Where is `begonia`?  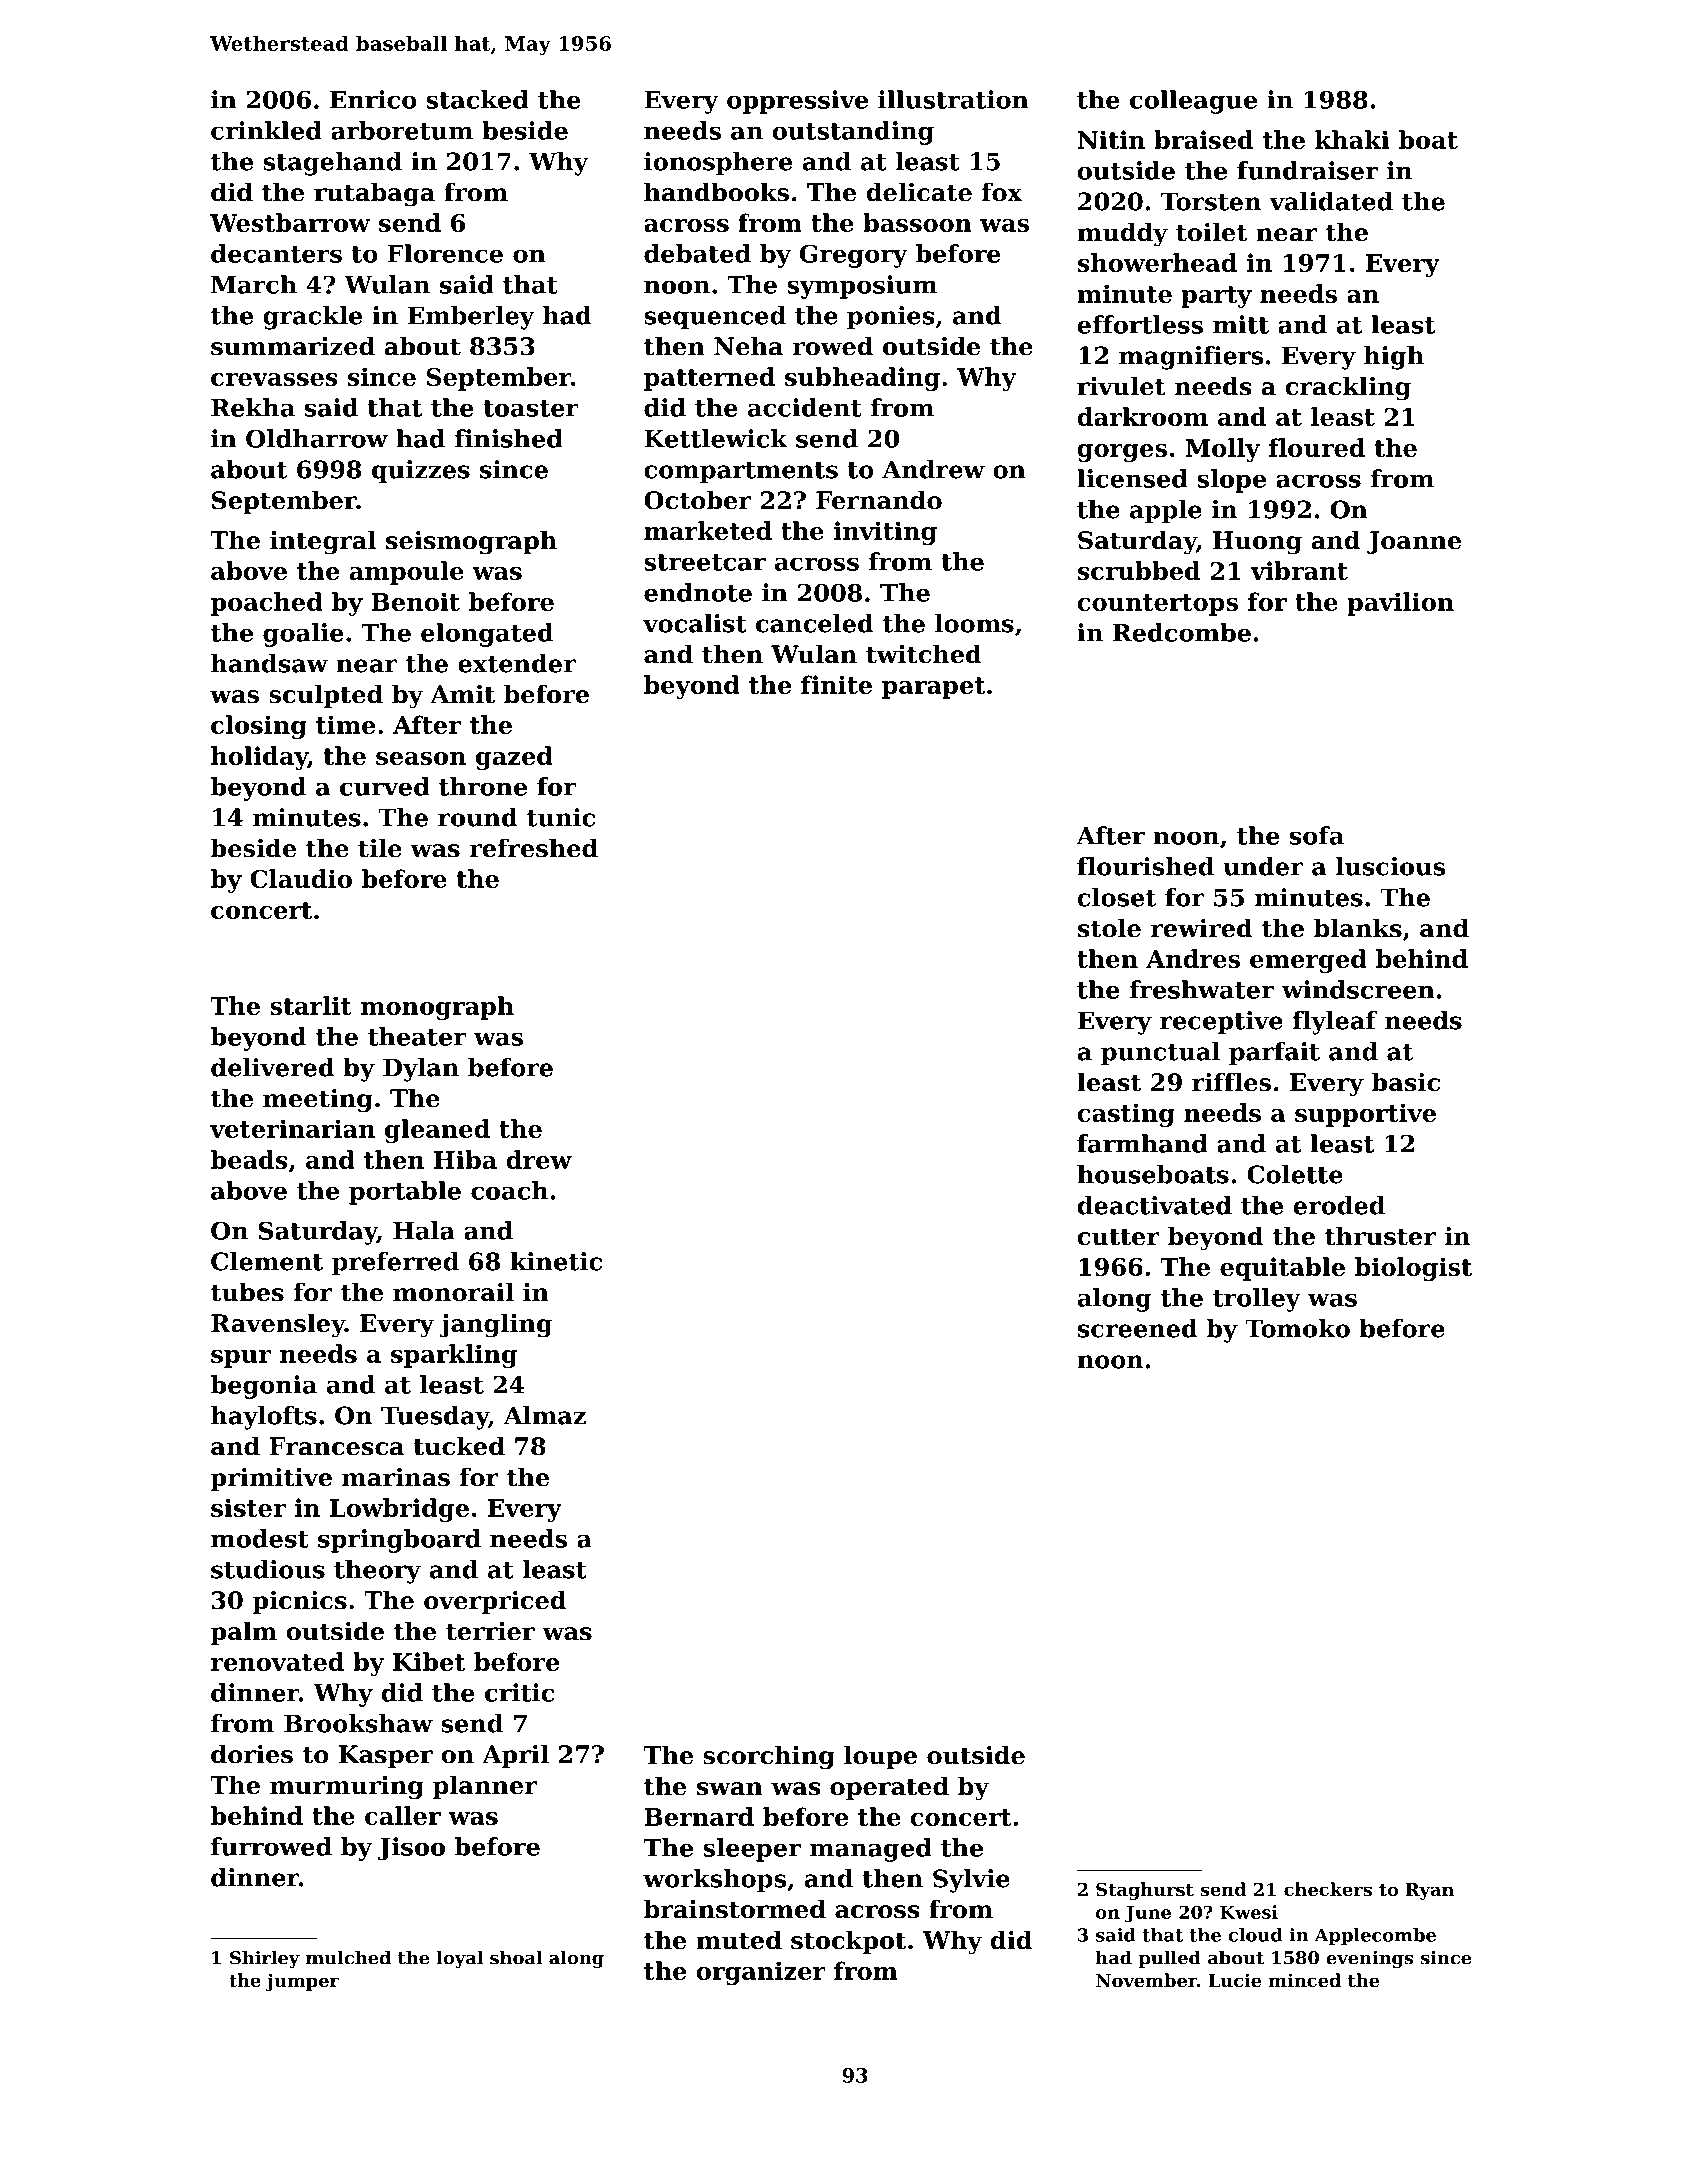 begonia is located at coordinates (264, 1387).
